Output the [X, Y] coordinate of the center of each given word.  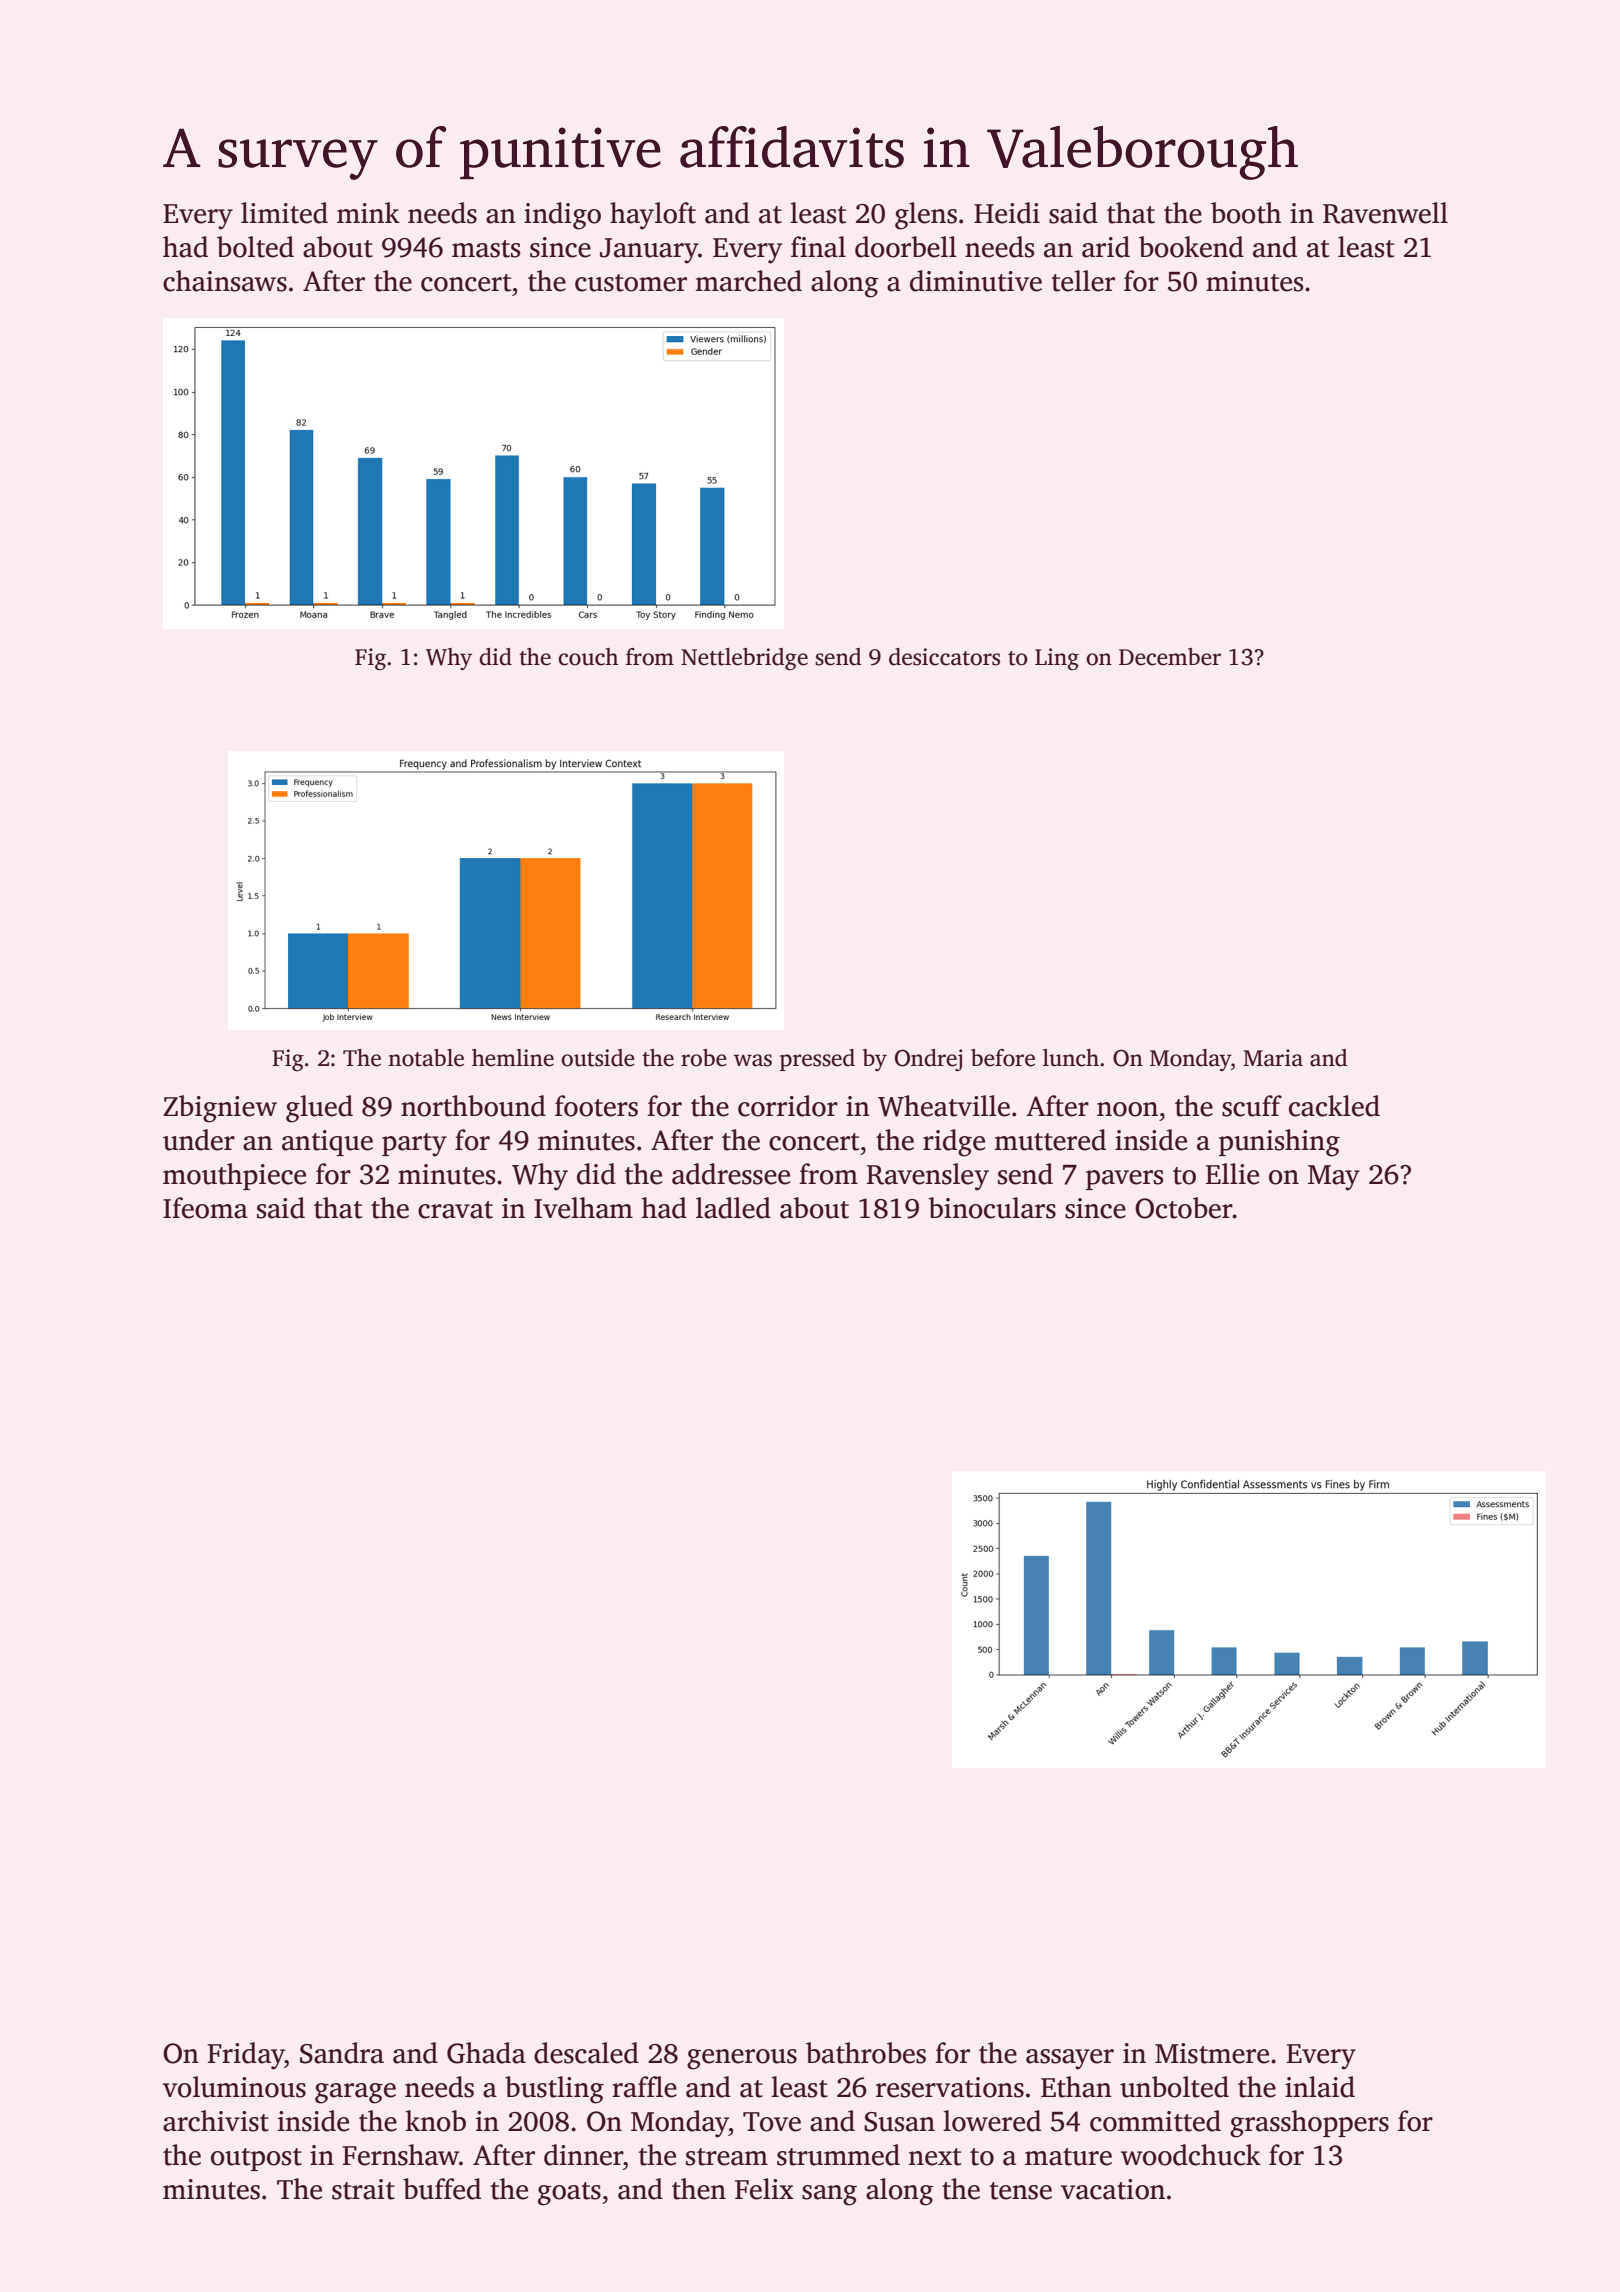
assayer [1070, 2059]
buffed [442, 2189]
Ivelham [583, 1208]
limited [284, 213]
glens [926, 216]
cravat [455, 1210]
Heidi [1007, 213]
